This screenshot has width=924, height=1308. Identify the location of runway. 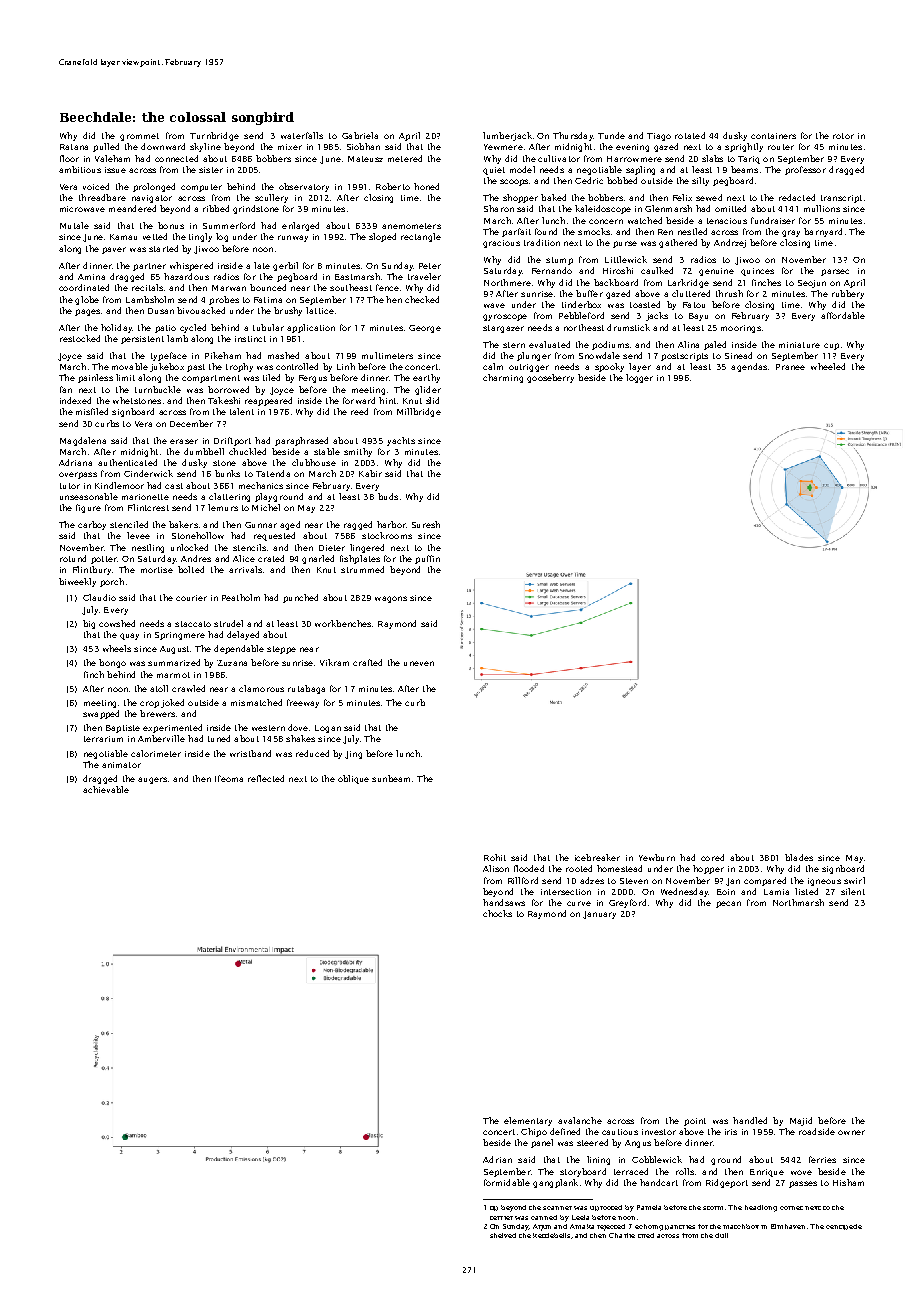
(293, 238).
